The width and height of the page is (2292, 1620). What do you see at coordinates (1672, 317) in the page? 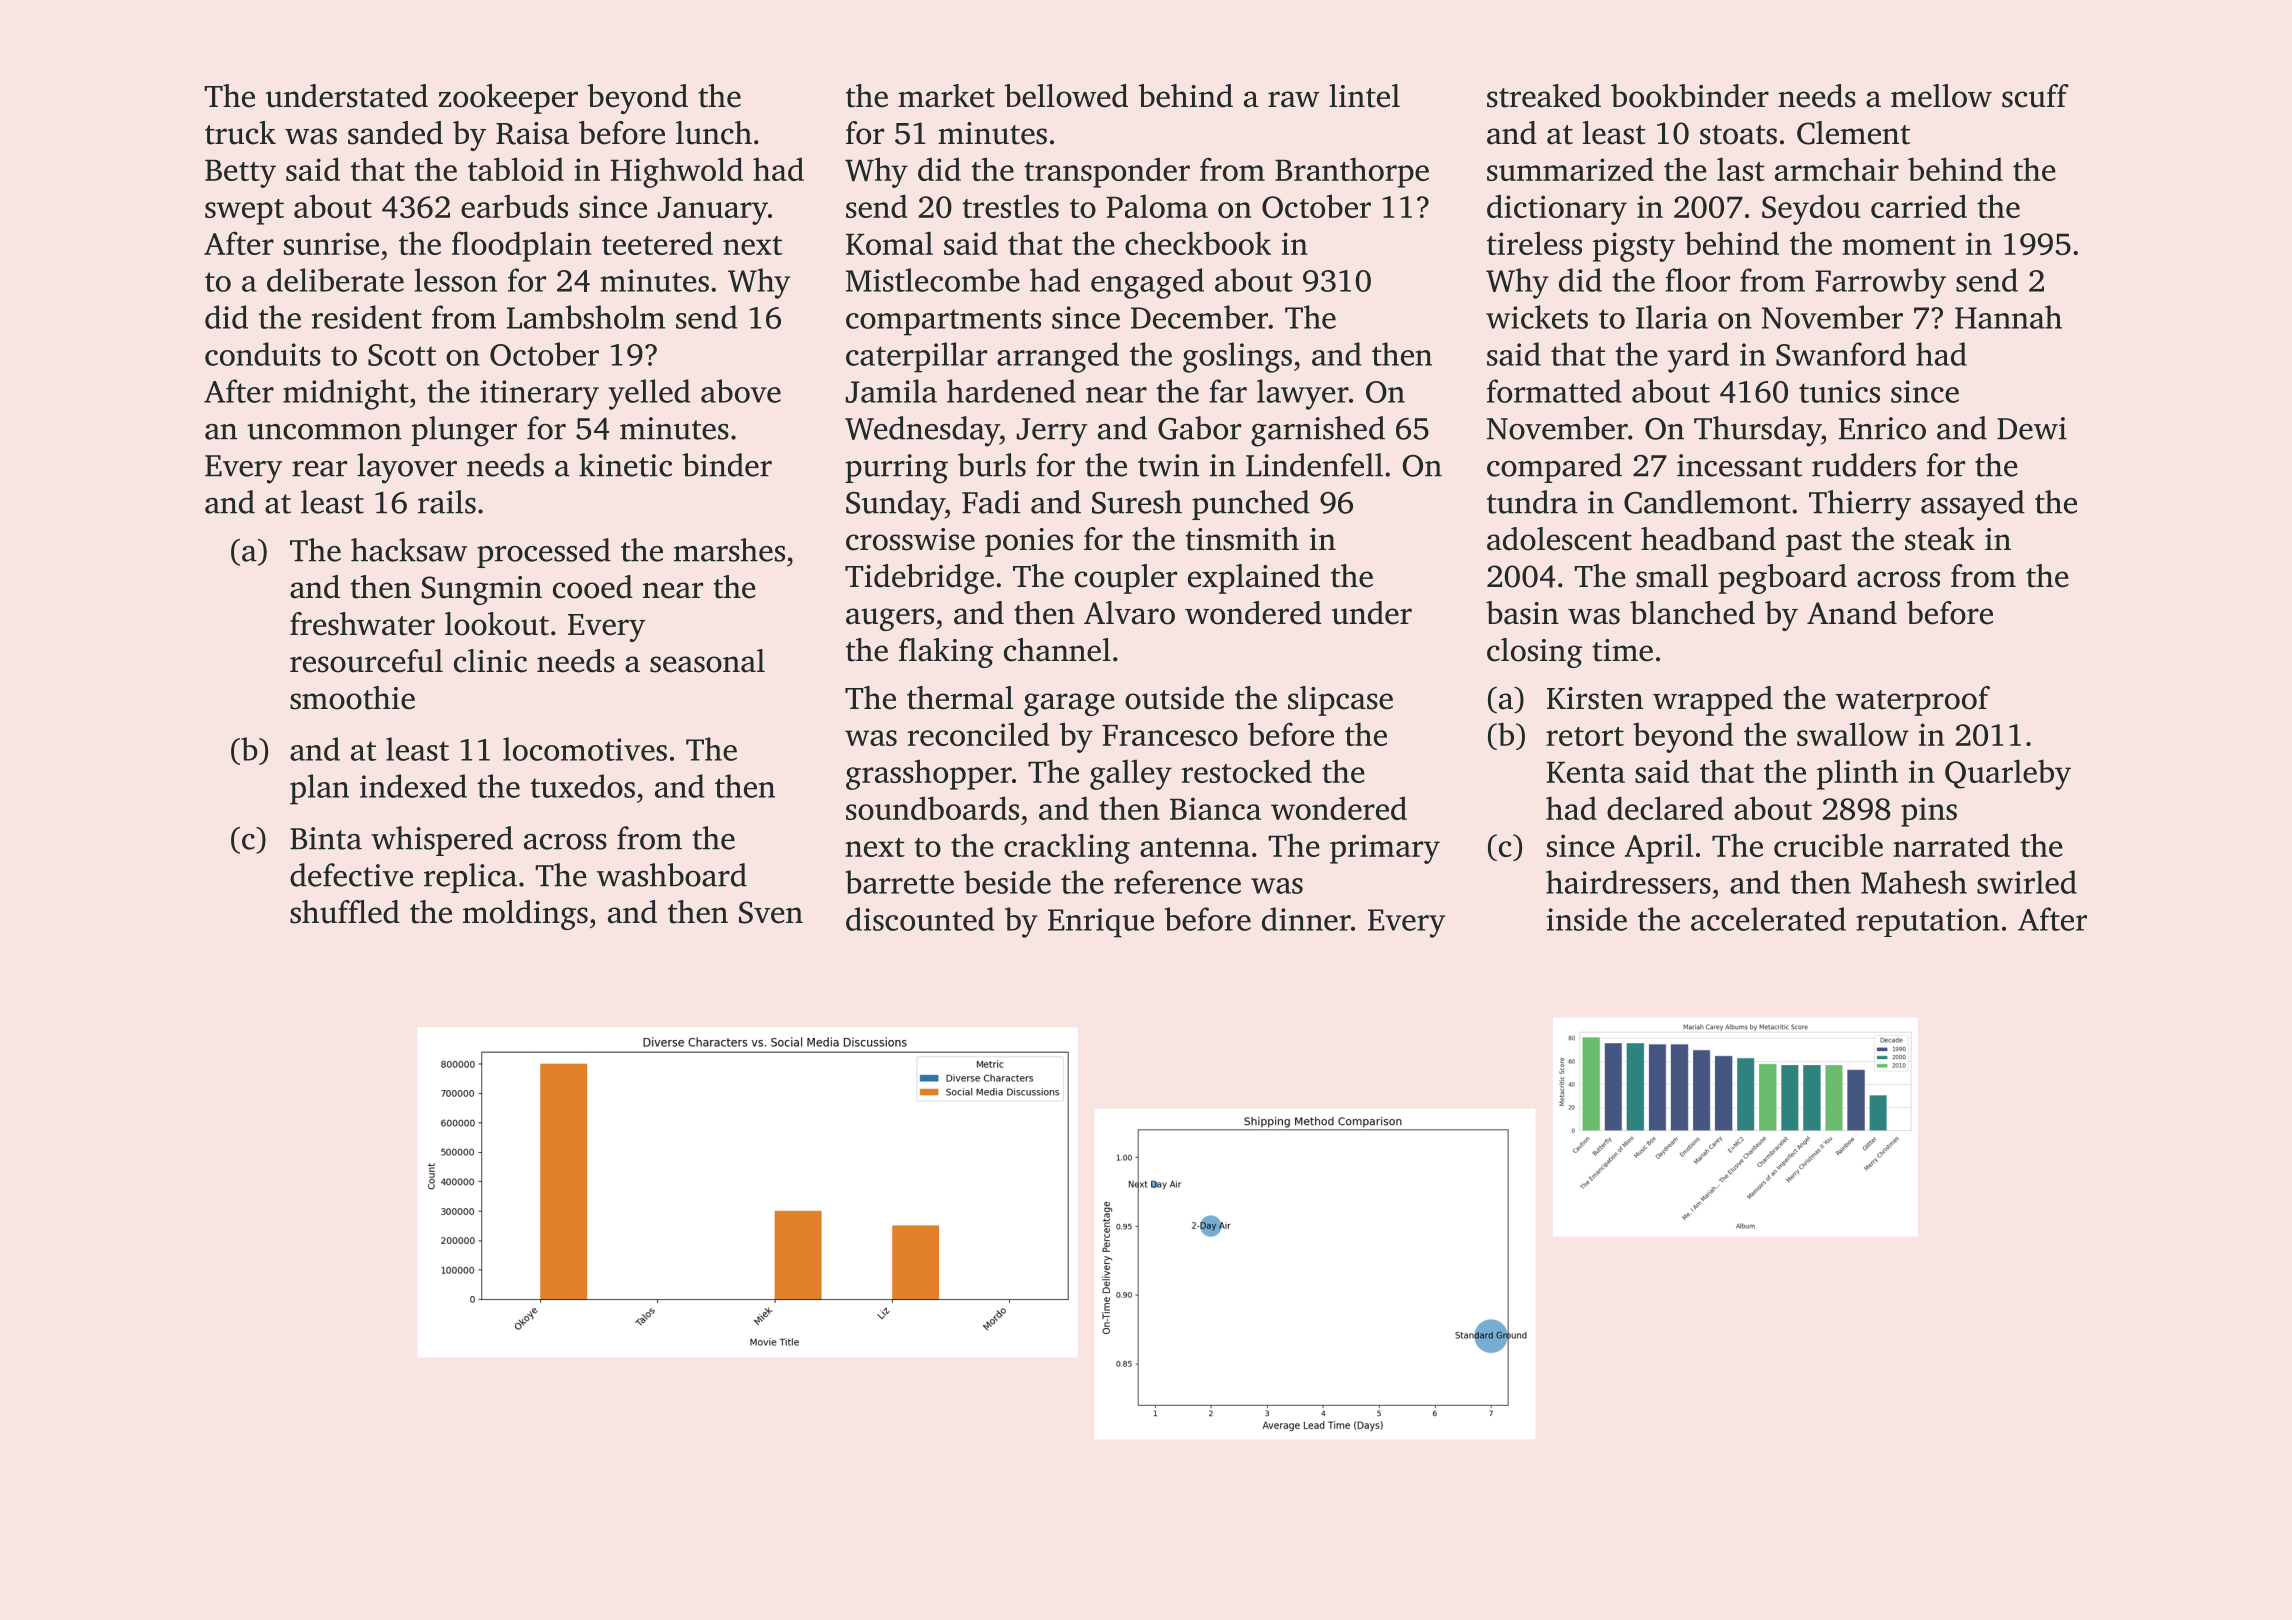
I see `Ilaria` at bounding box center [1672, 317].
